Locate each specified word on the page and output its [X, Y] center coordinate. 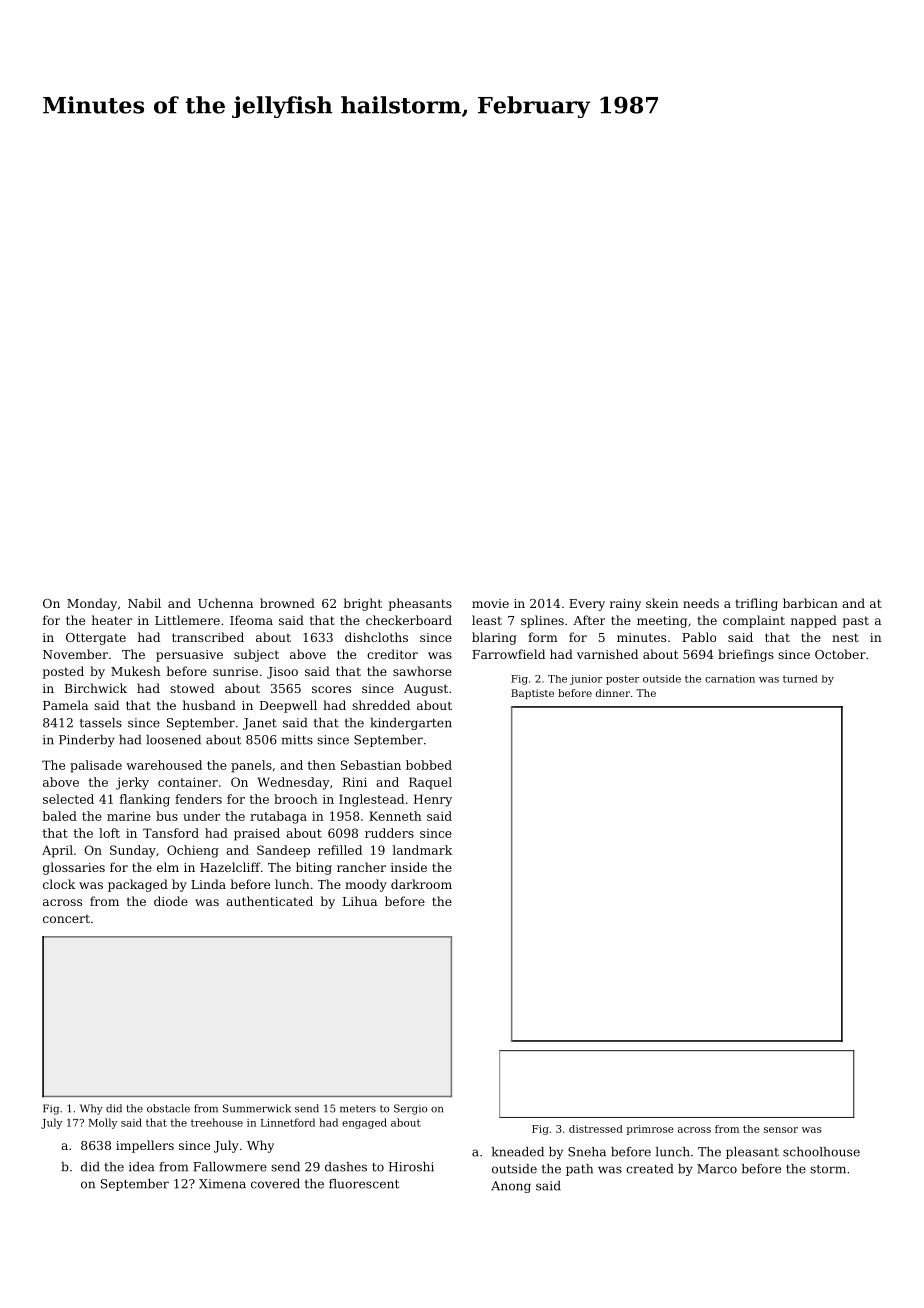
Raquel [430, 783]
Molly [103, 1123]
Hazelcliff [230, 867]
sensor [781, 1130]
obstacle [168, 1108]
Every [587, 605]
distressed [596, 1129]
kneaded [518, 1152]
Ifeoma [251, 620]
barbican [810, 603]
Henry [433, 800]
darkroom [421, 884]
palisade [96, 766]
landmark [422, 850]
